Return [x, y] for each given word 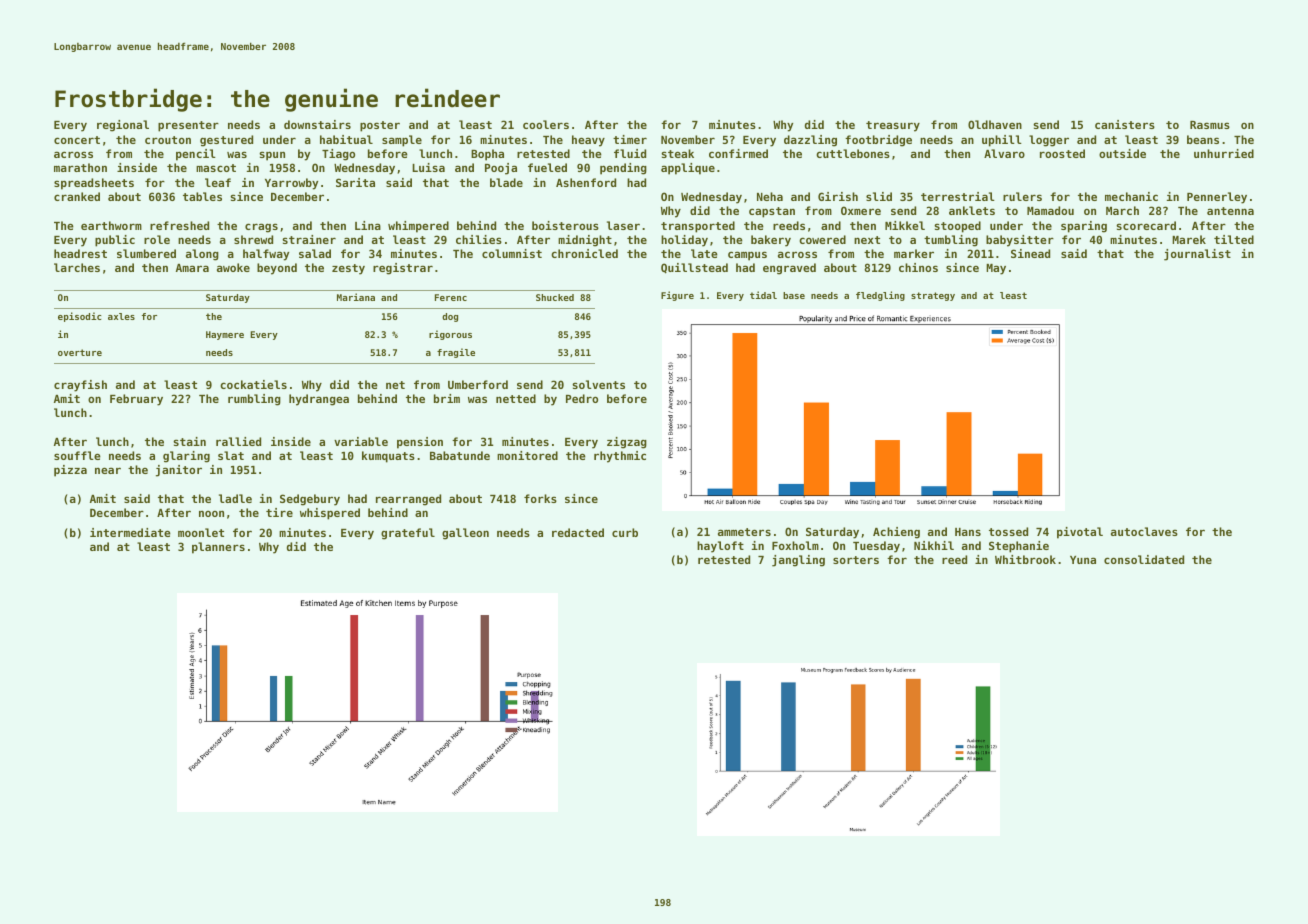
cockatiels [253, 384]
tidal [763, 295]
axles [121, 316]
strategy [933, 296]
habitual [346, 139]
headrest [80, 253]
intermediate [130, 532]
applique [688, 169]
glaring [186, 457]
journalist [1197, 255]
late [704, 253]
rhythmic [620, 457]
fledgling [880, 296]
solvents [598, 384]
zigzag [627, 443]
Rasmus [1210, 125]
